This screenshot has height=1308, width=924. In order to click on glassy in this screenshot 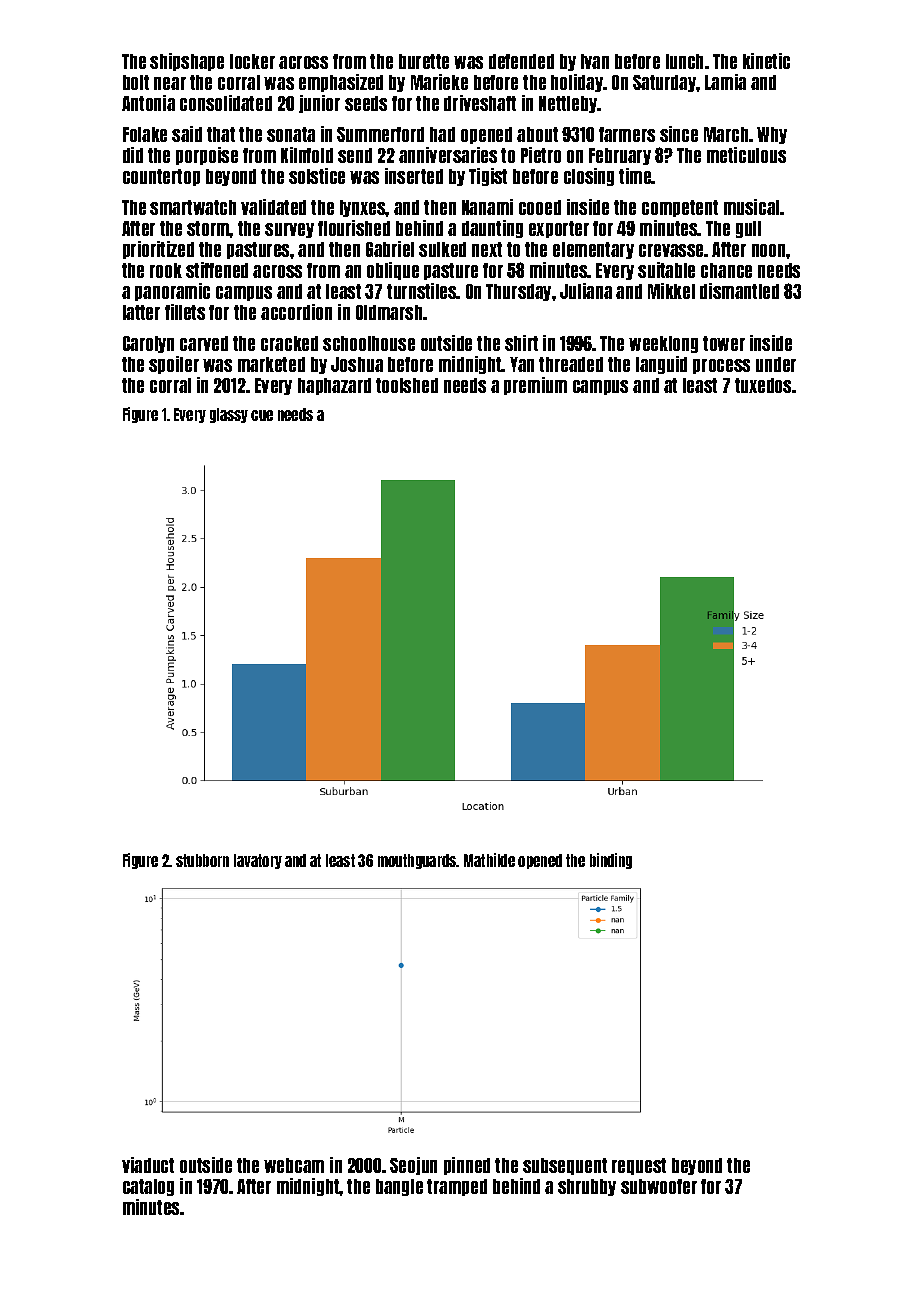, I will do `click(229, 415)`.
